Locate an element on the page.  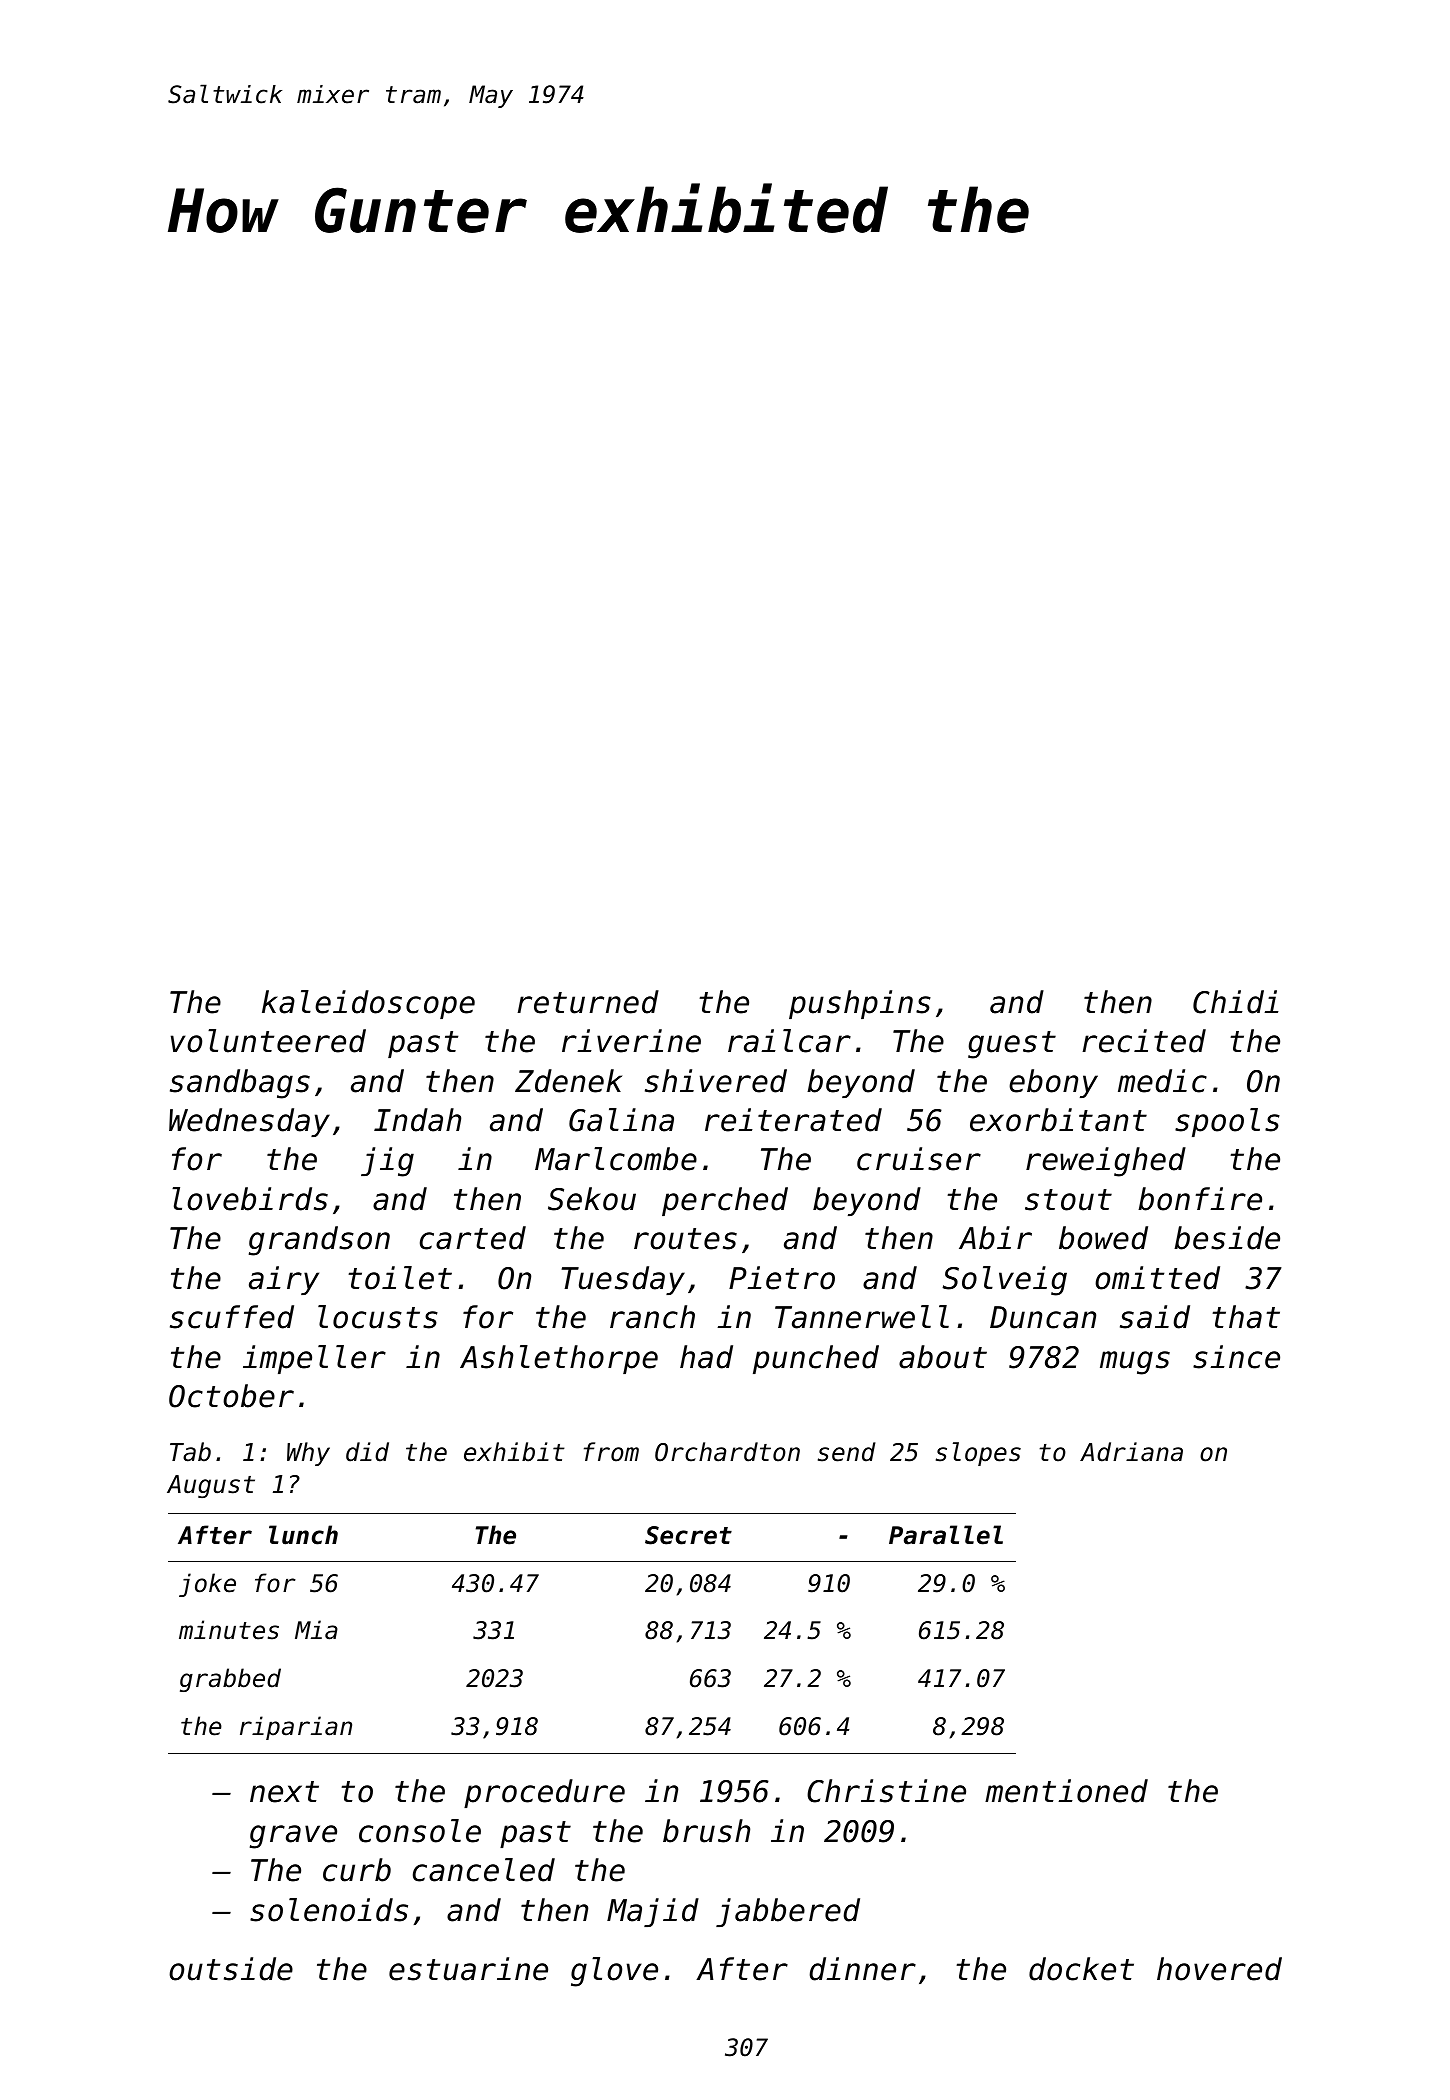
guest is located at coordinates (1012, 1045).
